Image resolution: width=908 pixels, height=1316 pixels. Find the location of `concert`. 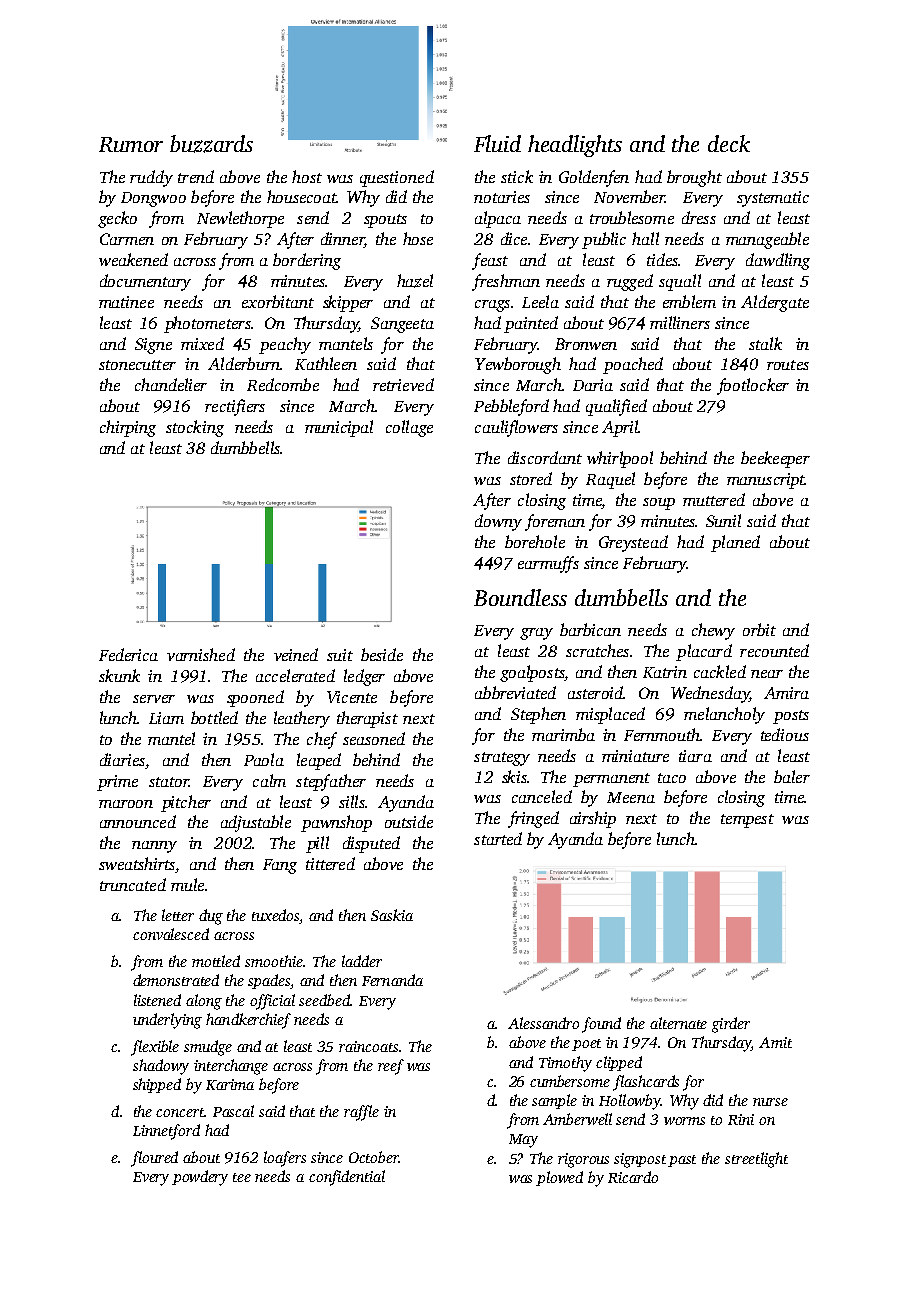

concert is located at coordinates (180, 1112).
